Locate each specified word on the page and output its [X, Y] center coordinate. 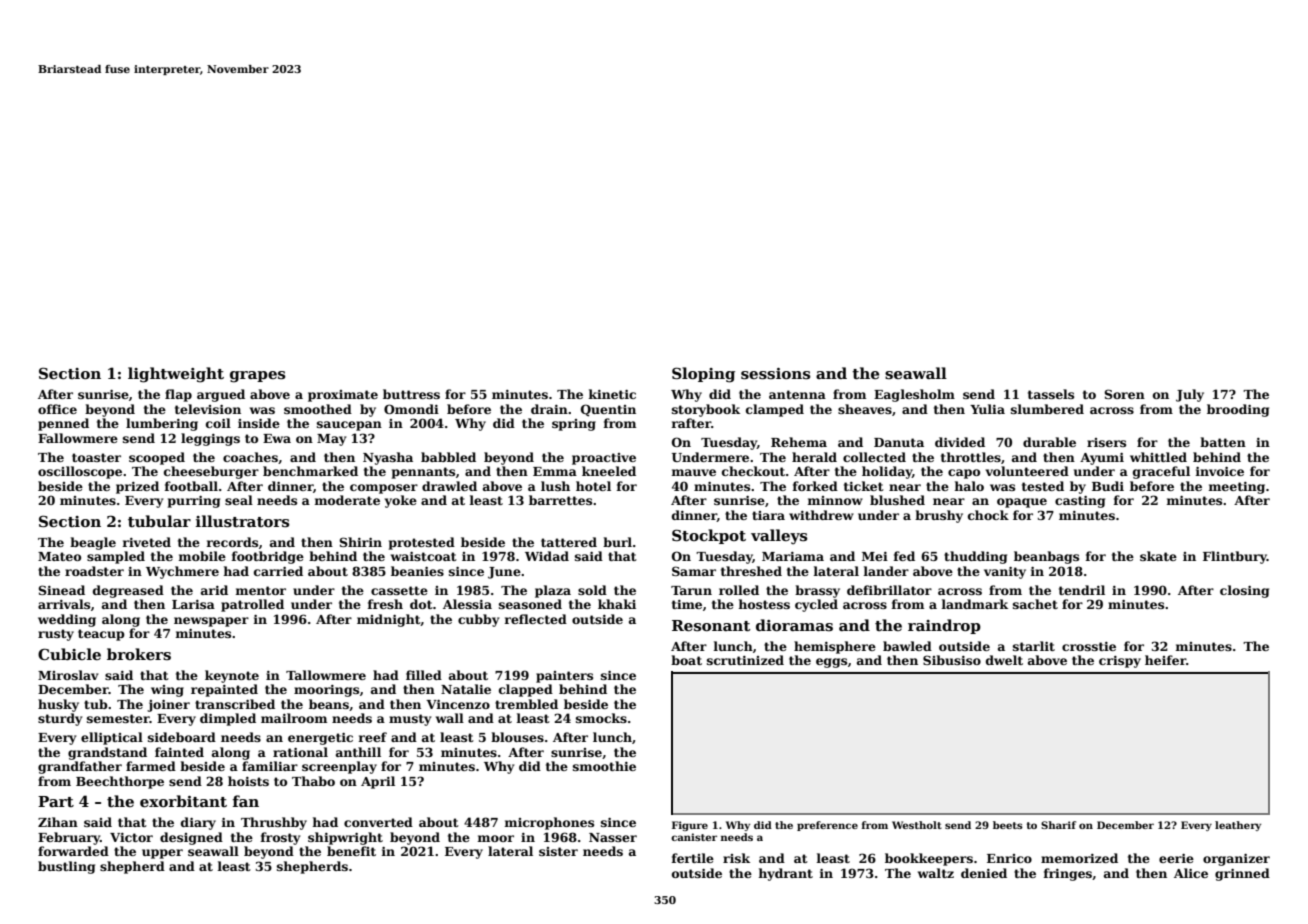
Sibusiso [952, 660]
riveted [146, 542]
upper [162, 854]
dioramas [794, 625]
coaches [250, 457]
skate [1158, 556]
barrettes [560, 500]
